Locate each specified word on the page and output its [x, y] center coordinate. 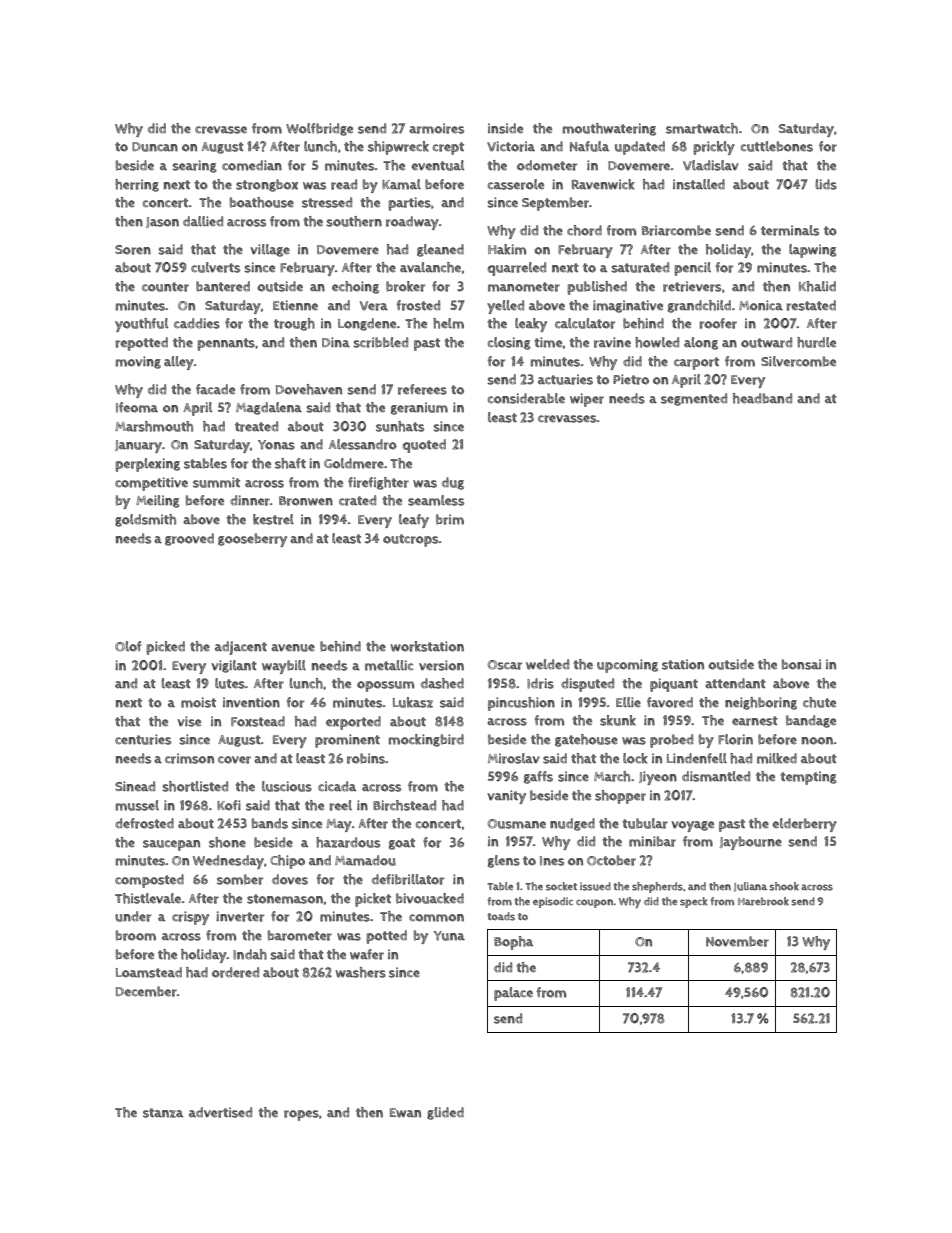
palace [513, 994]
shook [784, 886]
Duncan [155, 147]
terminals [790, 230]
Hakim [507, 249]
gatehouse [586, 740]
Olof [128, 646]
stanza [163, 1113]
